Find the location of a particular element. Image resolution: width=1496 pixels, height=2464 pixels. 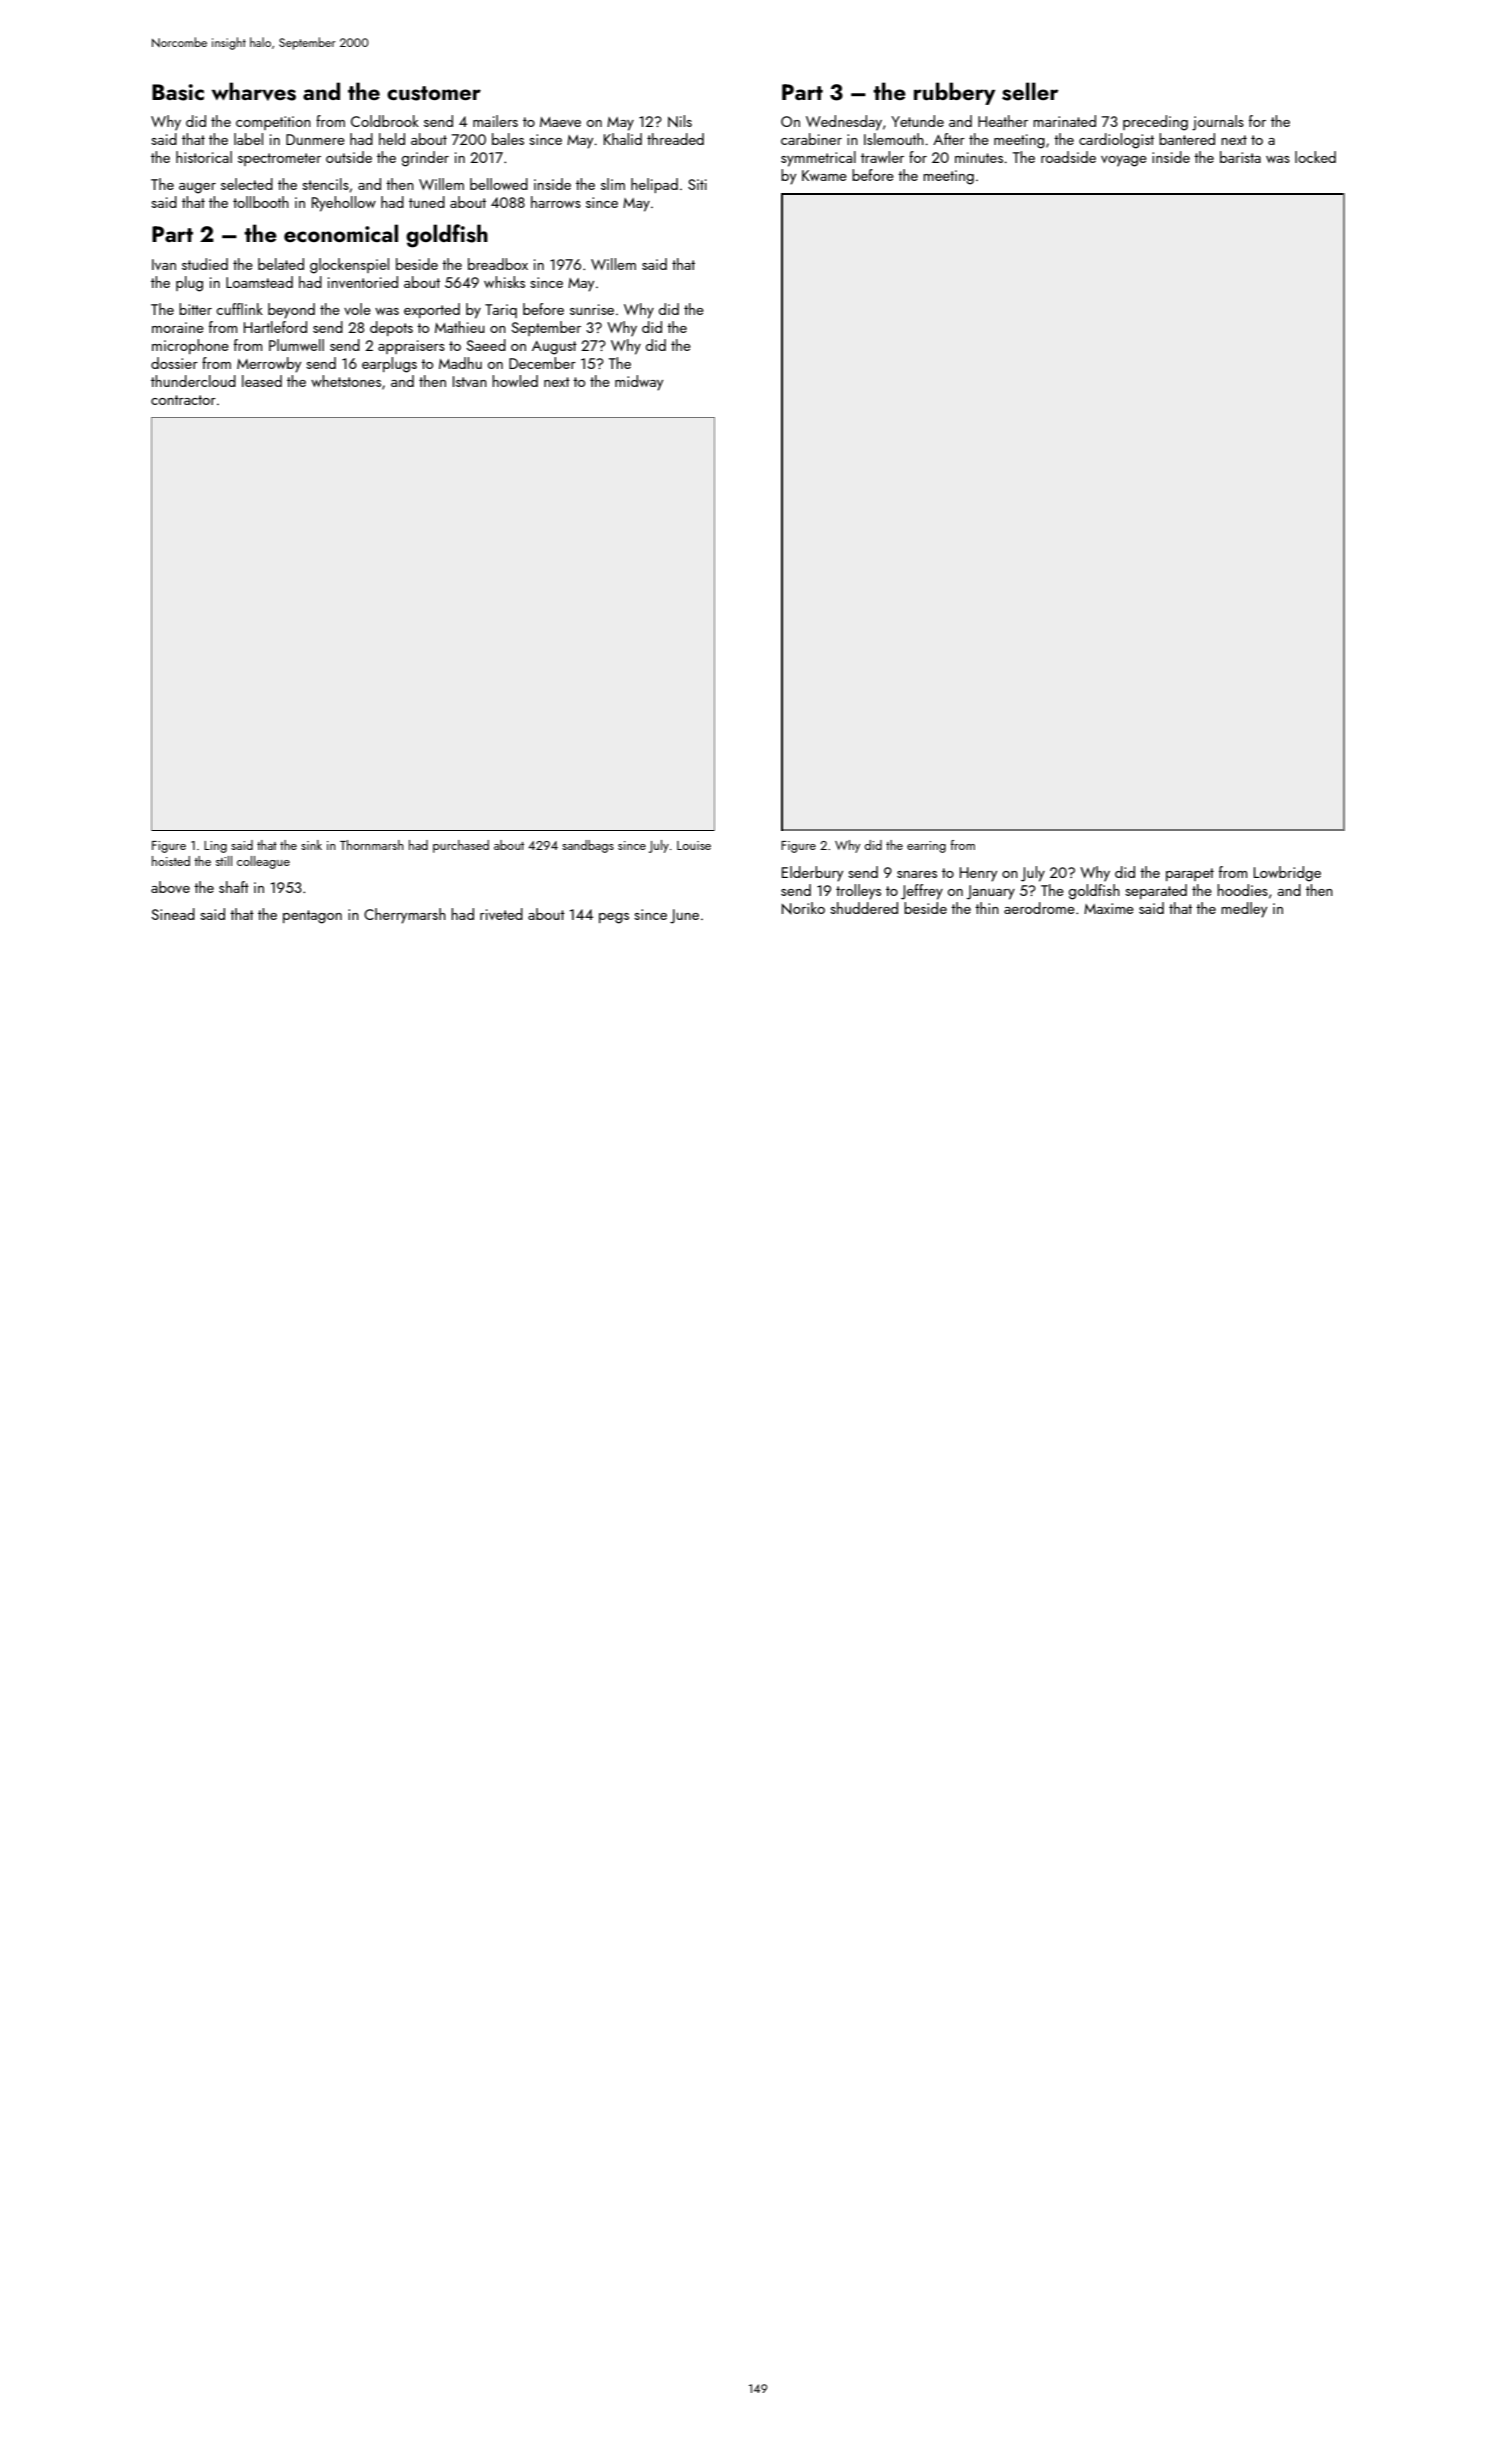

June is located at coordinates (684, 916).
